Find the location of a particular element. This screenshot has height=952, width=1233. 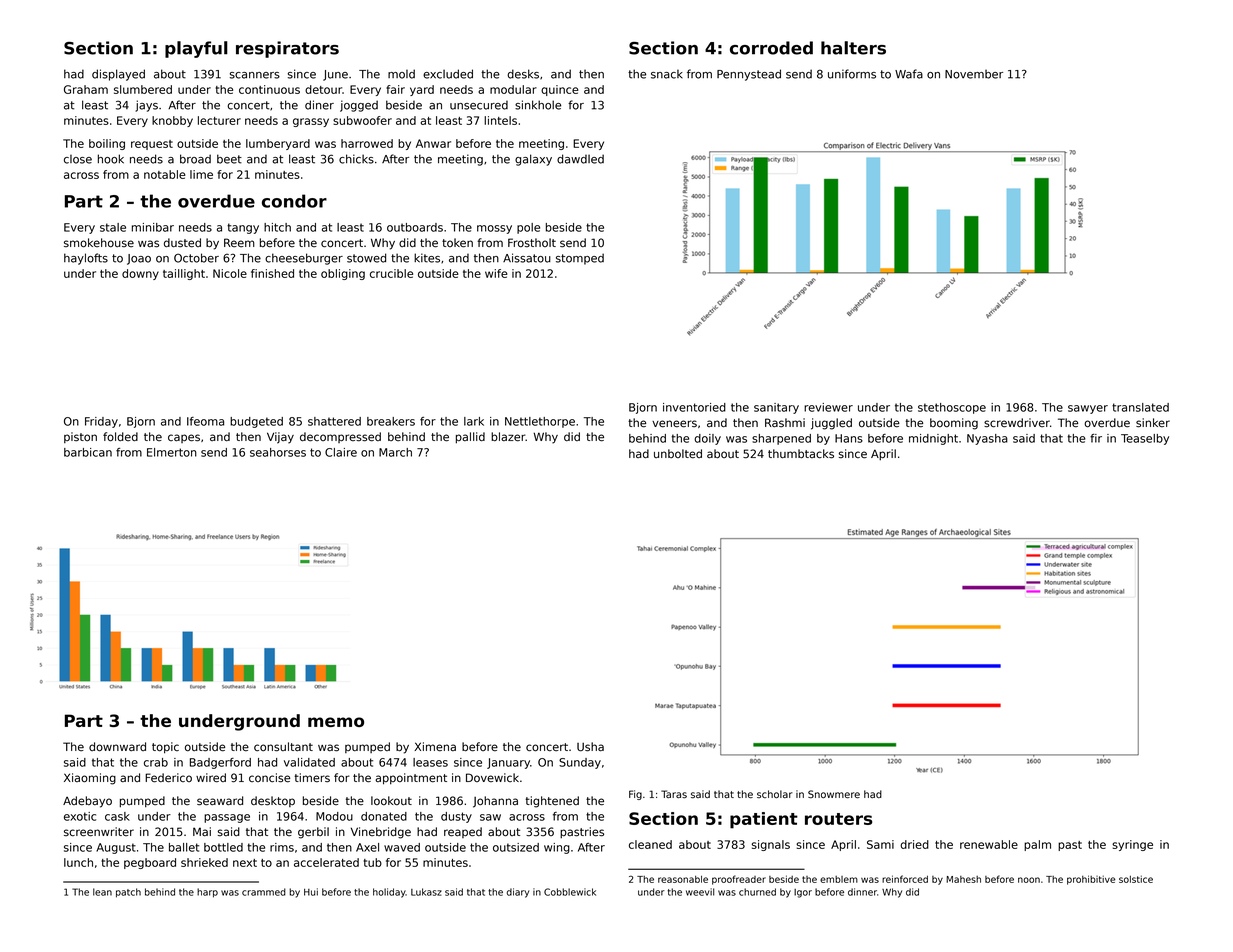

syringe is located at coordinates (1132, 845).
